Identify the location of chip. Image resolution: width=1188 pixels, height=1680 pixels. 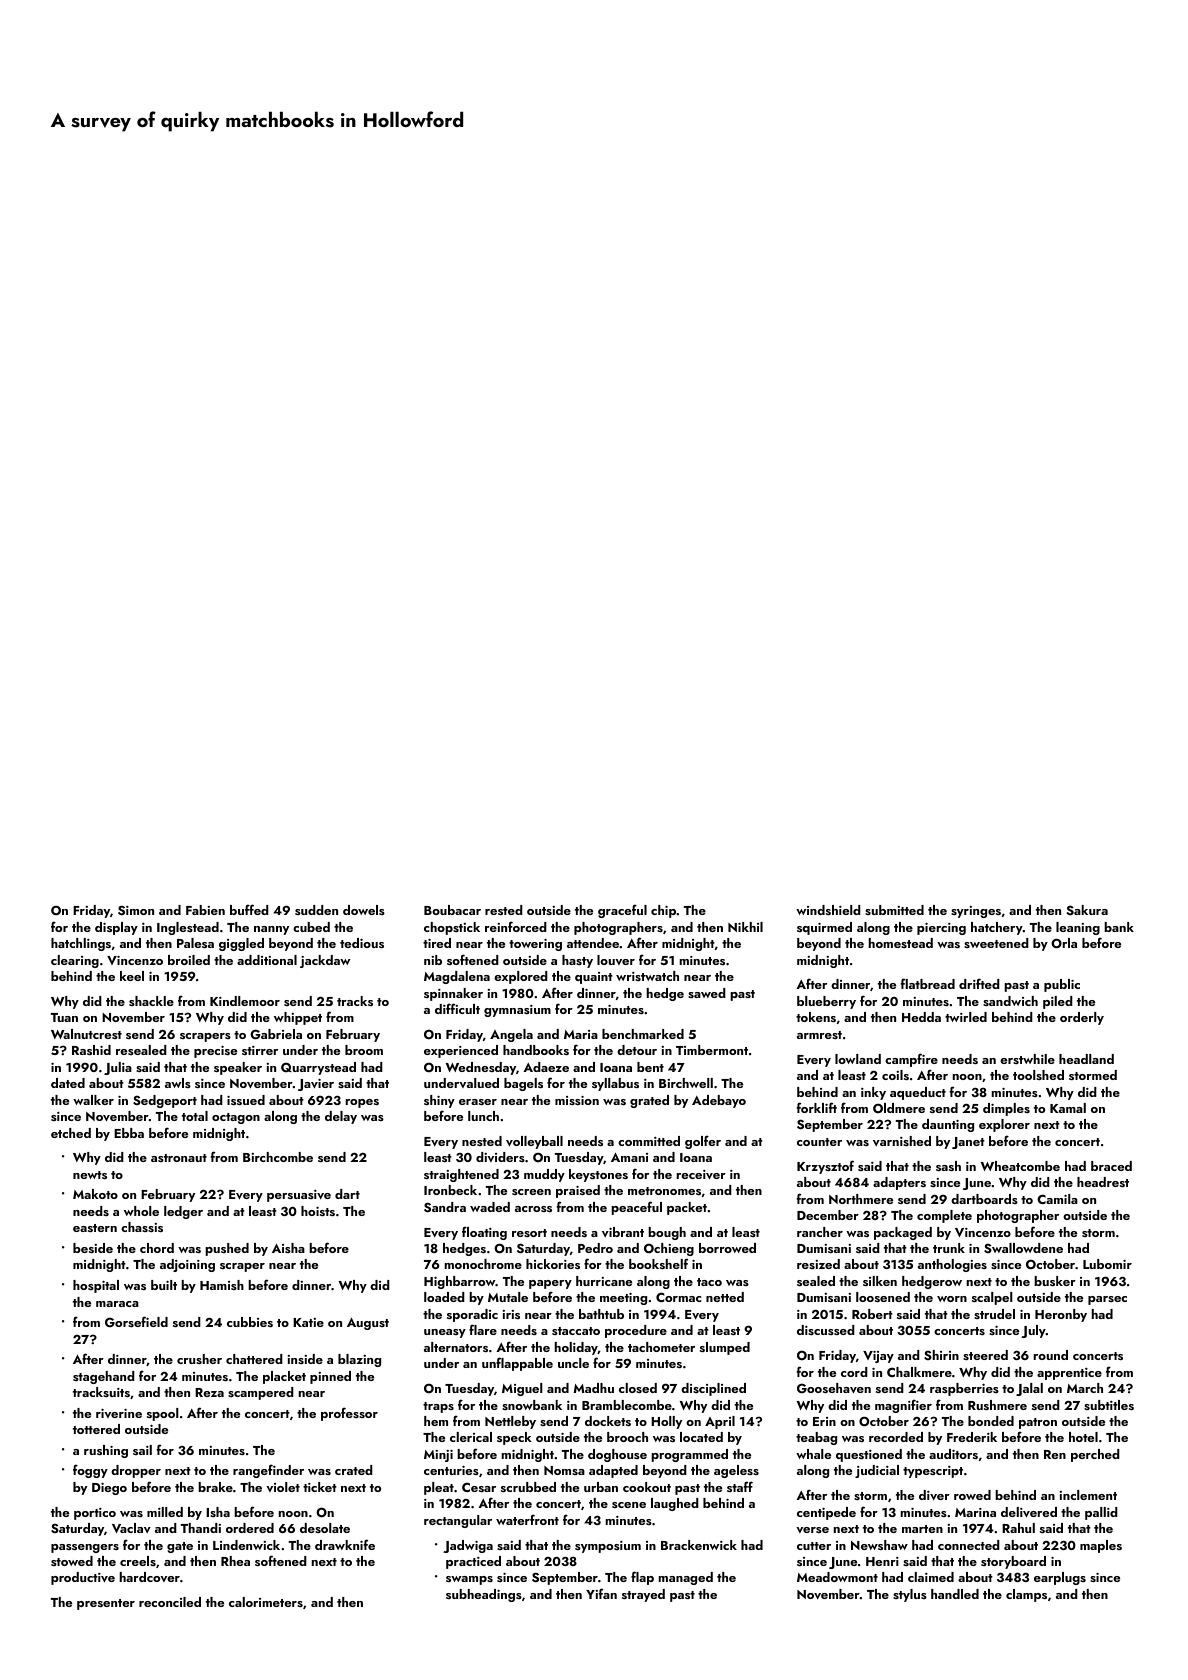
(663, 911).
